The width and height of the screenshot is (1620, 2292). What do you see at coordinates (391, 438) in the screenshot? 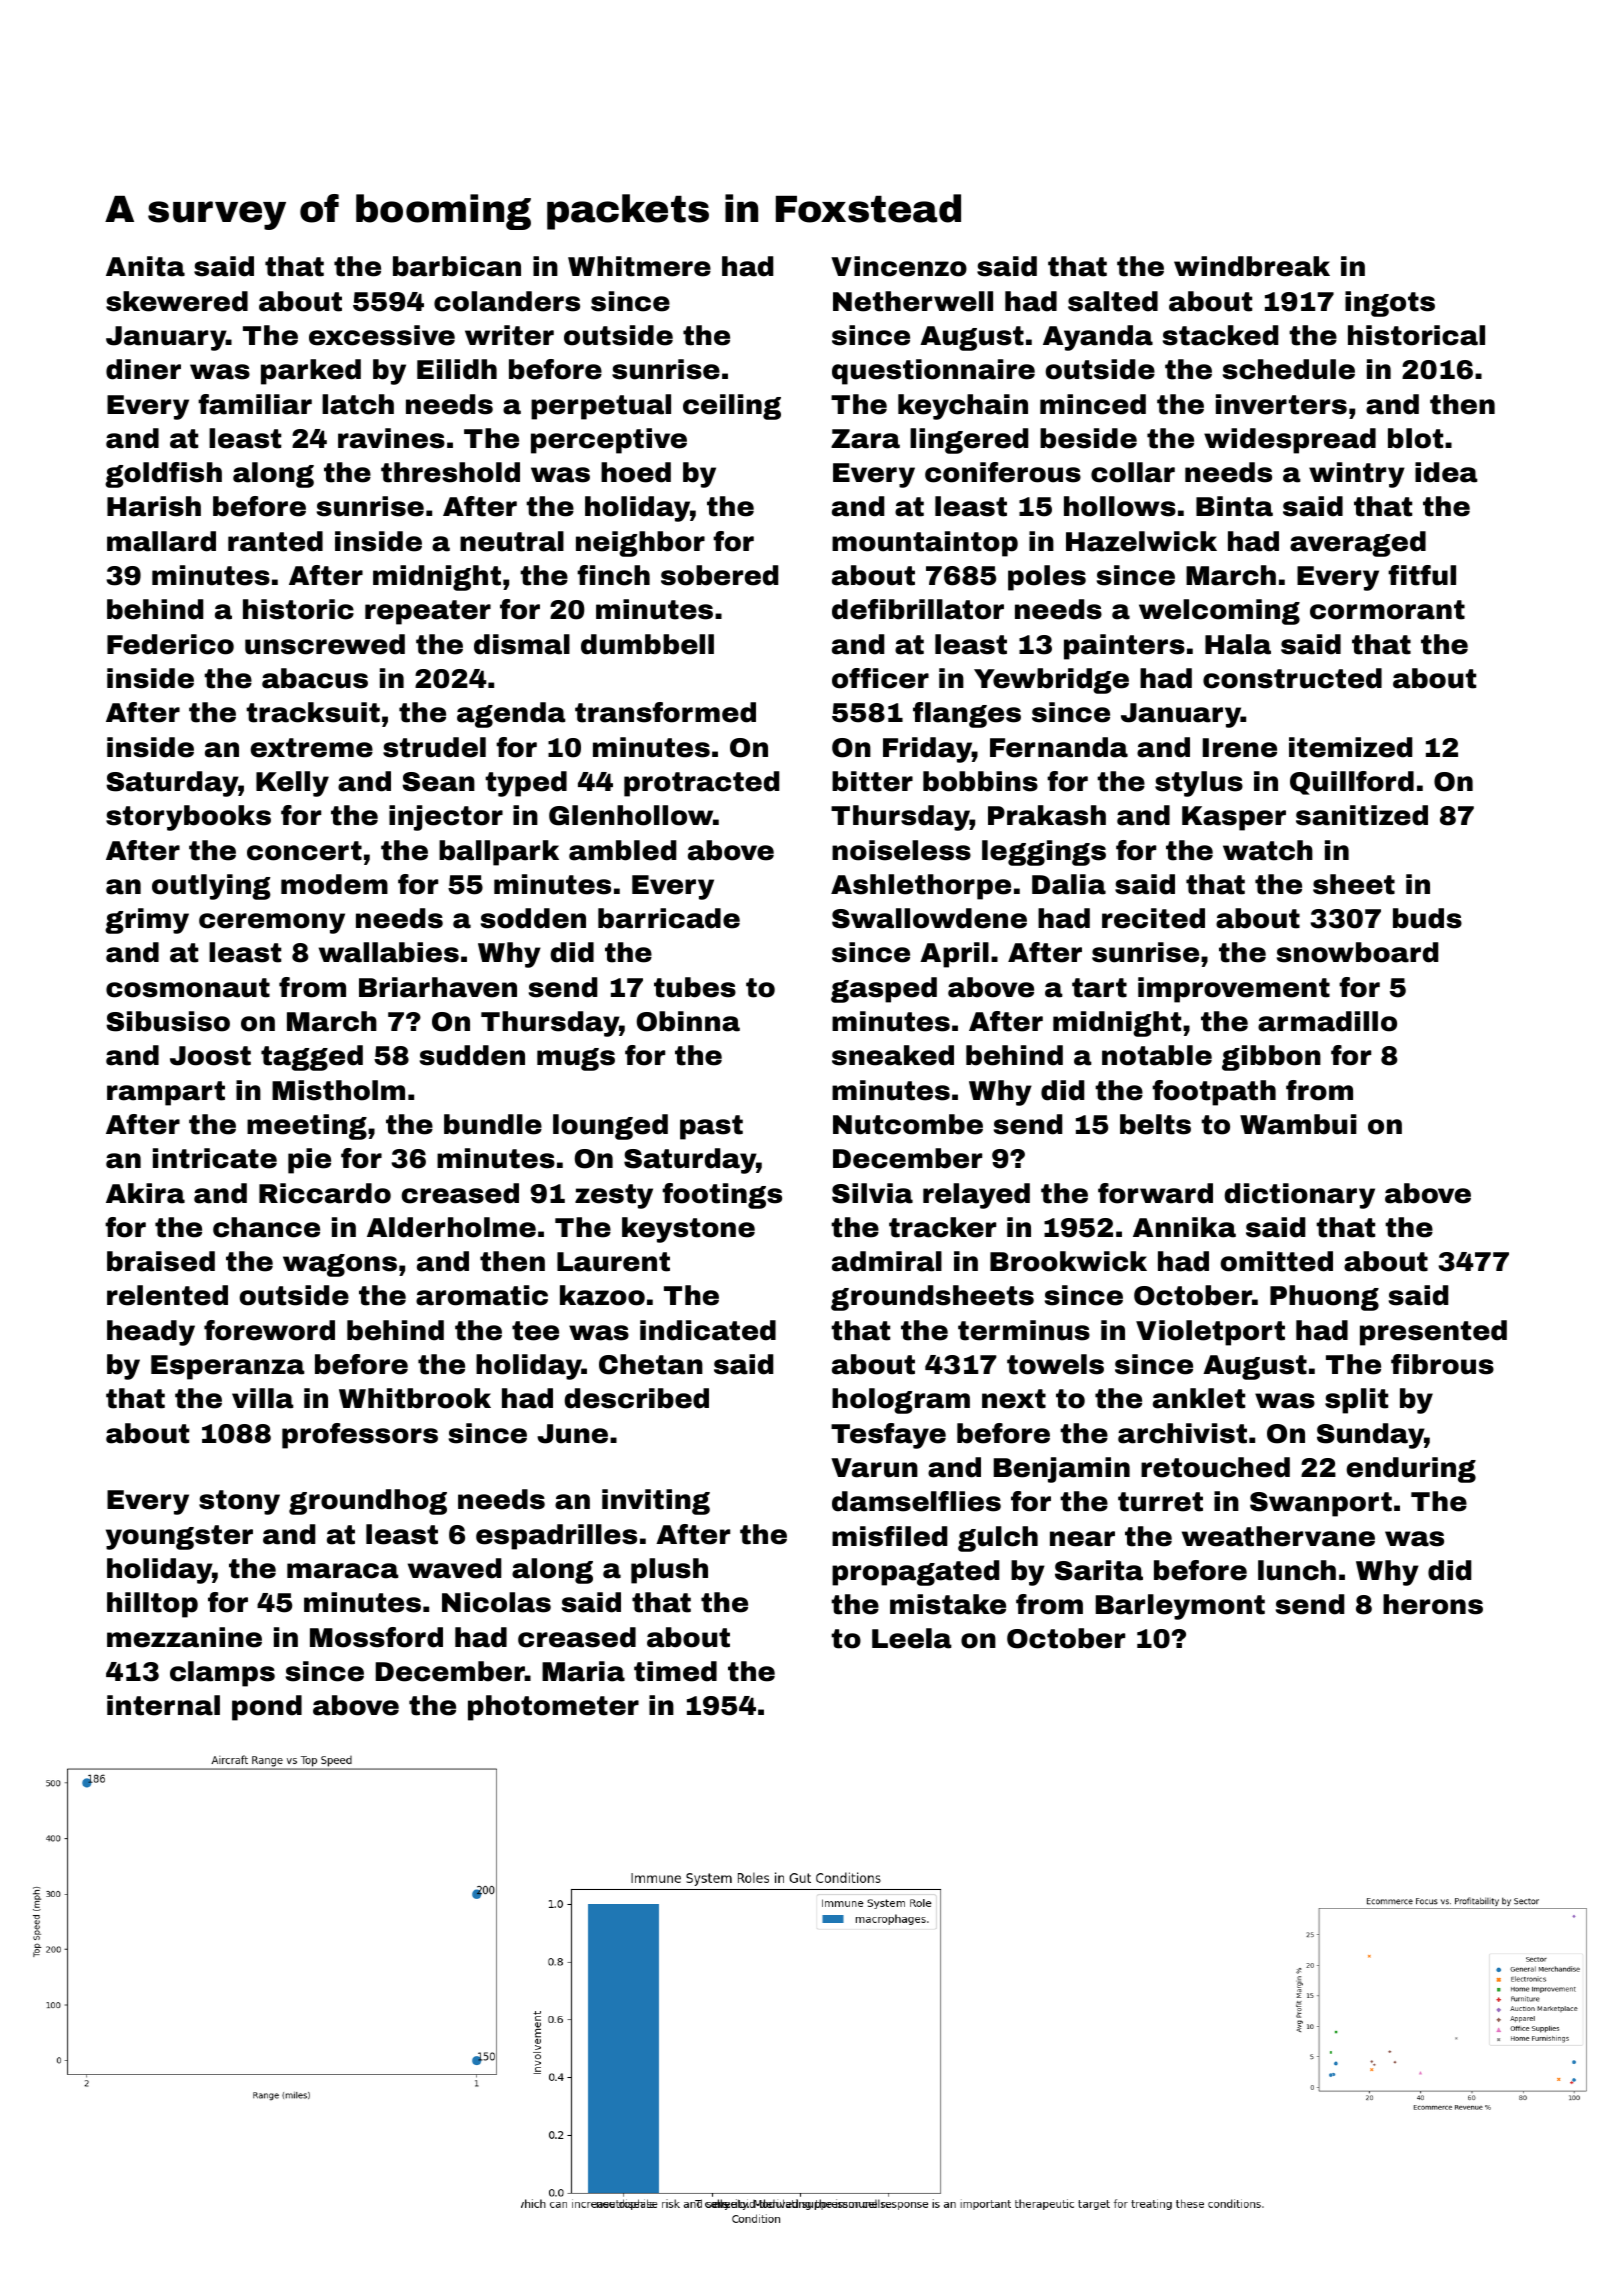
I see `ravines` at bounding box center [391, 438].
